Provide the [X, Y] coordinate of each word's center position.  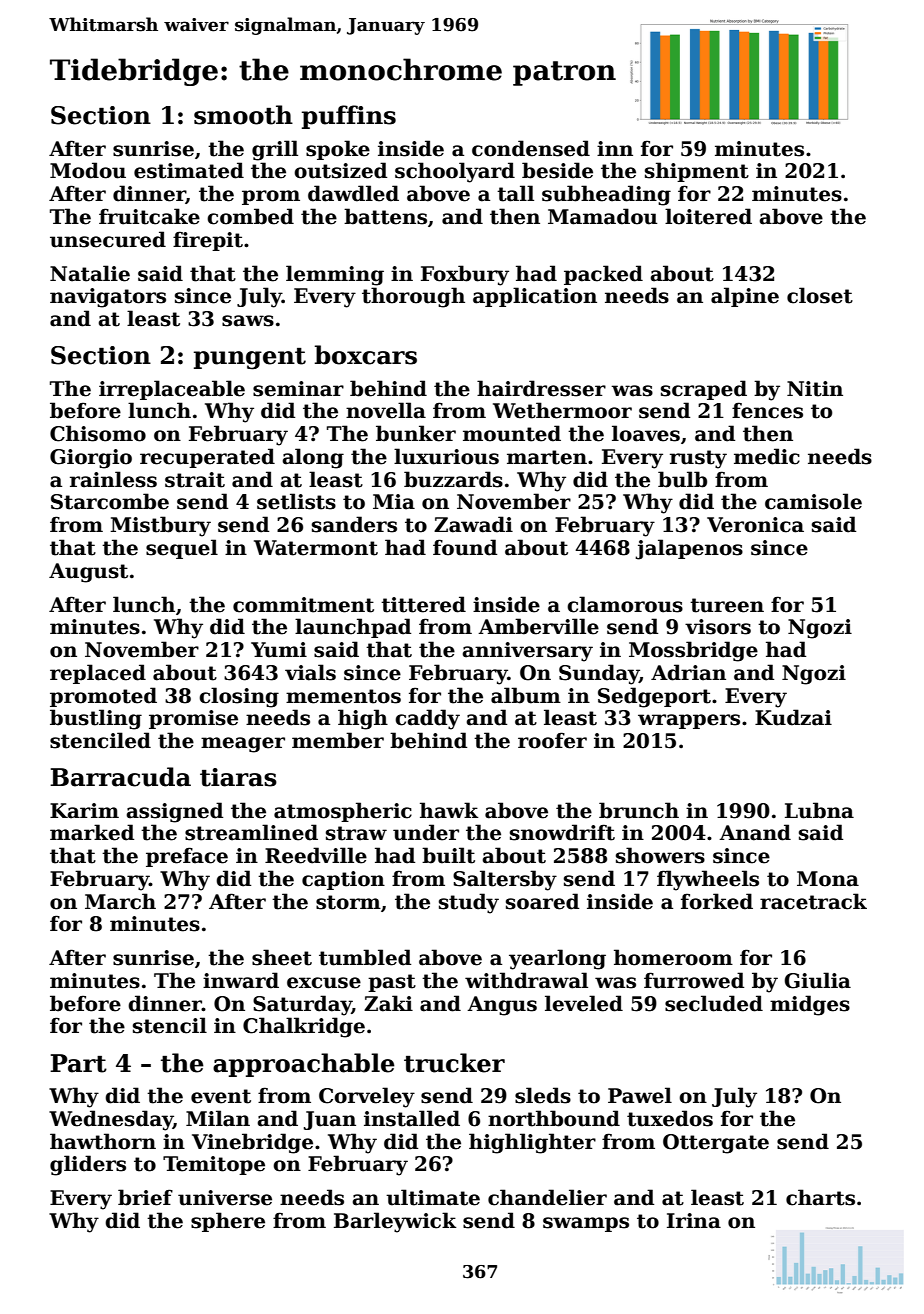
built [448, 855]
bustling [96, 719]
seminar [298, 389]
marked [92, 832]
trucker [454, 1063]
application [535, 297]
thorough [413, 297]
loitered [708, 216]
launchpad [353, 628]
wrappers [689, 721]
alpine [745, 297]
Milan [218, 1118]
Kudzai [793, 717]
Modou [88, 170]
